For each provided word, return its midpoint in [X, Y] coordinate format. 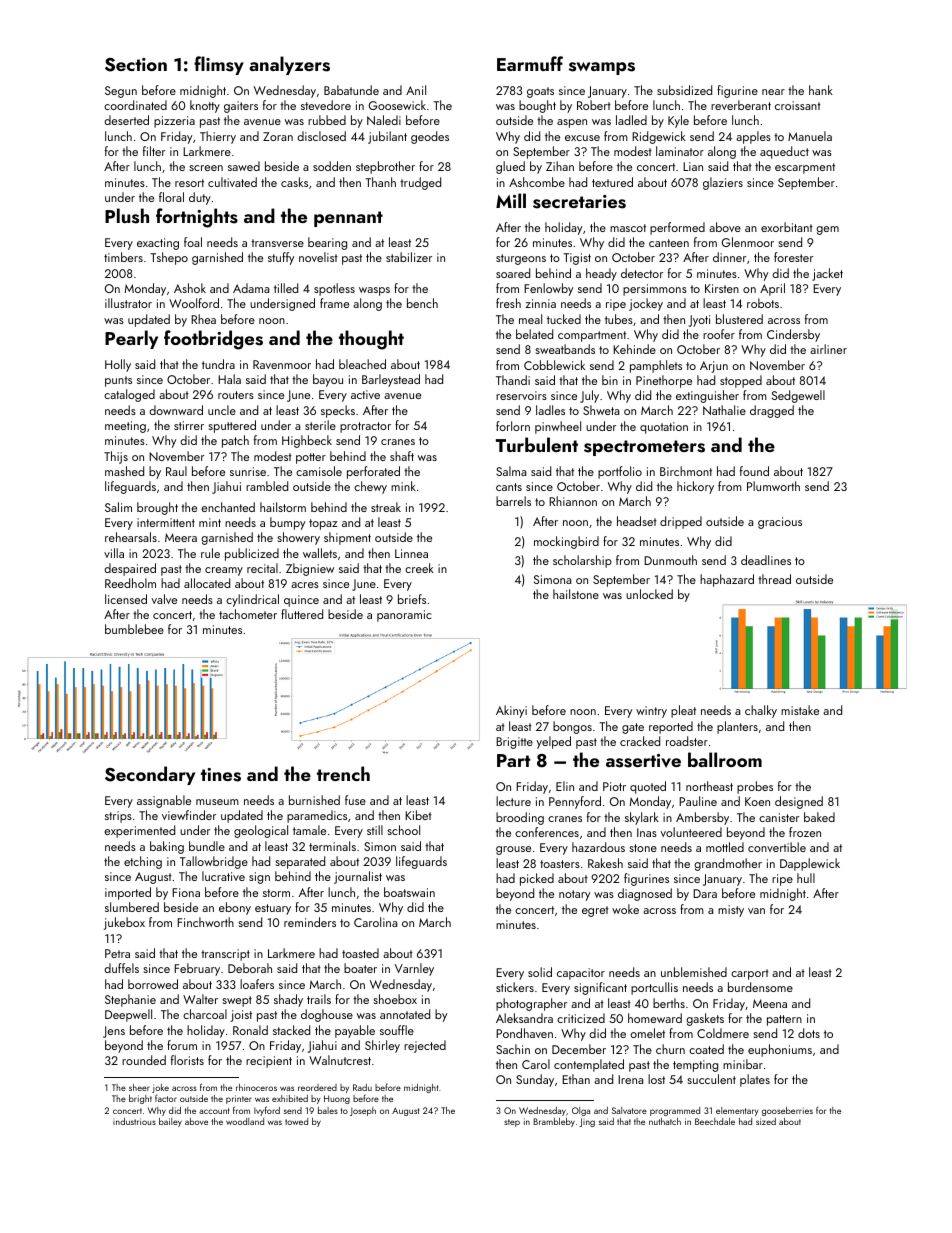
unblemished [694, 972]
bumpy [287, 523]
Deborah [250, 968]
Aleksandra [524, 1018]
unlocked [649, 594]
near [773, 92]
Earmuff [530, 63]
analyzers [289, 65]
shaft [402, 456]
